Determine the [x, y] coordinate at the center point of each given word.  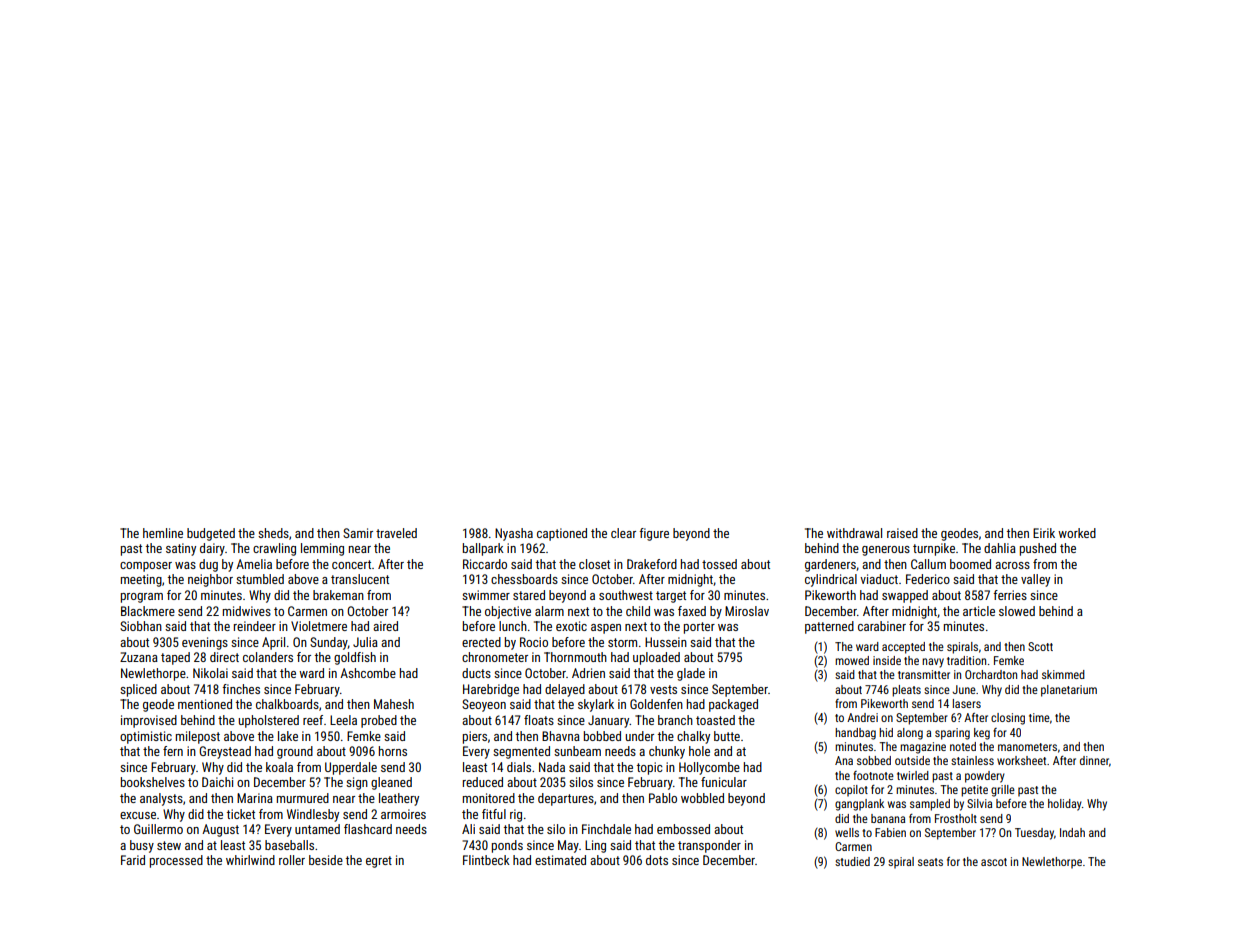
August [220, 830]
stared [529, 595]
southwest [626, 595]
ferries [1010, 595]
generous [886, 551]
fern [173, 751]
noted [963, 746]
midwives [247, 611]
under [640, 736]
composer [146, 567]
